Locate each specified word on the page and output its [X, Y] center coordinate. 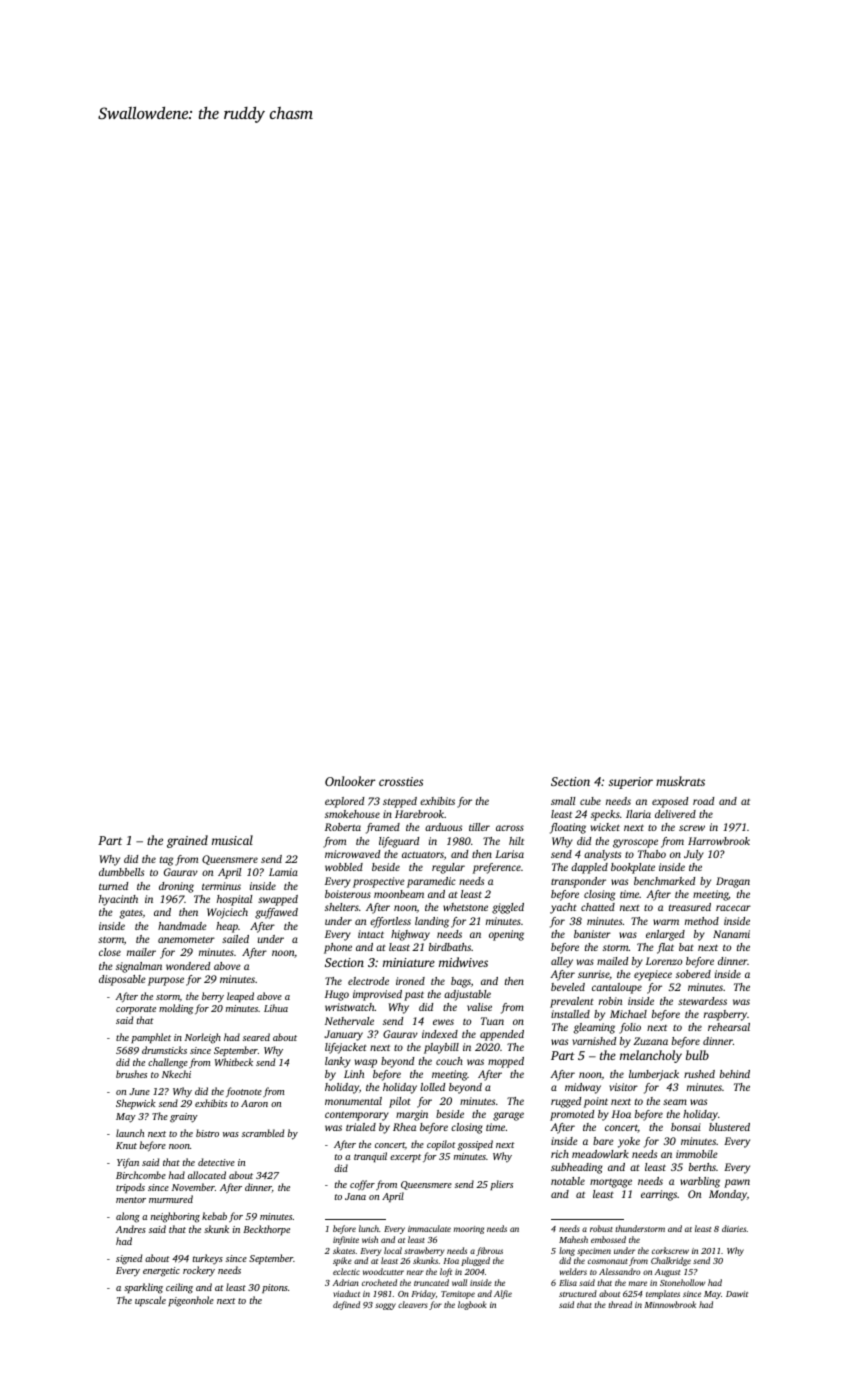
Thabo [652, 854]
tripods [130, 1188]
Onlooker [350, 781]
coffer [362, 1185]
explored [344, 802]
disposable [122, 980]
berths [702, 1167]
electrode [368, 981]
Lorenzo [664, 961]
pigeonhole [191, 1301]
